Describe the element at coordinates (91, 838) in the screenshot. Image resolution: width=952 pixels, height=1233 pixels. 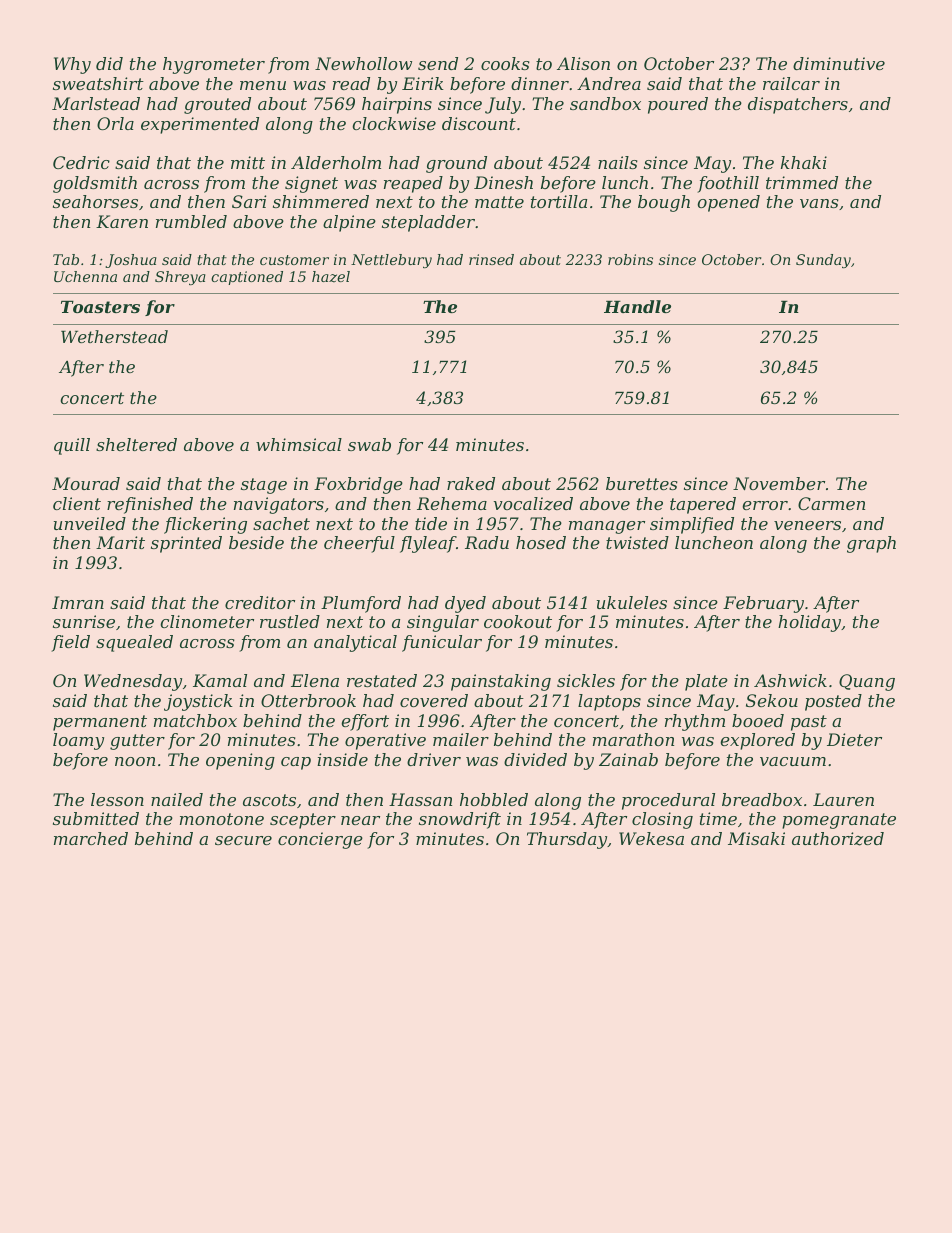
I see `marched` at that location.
